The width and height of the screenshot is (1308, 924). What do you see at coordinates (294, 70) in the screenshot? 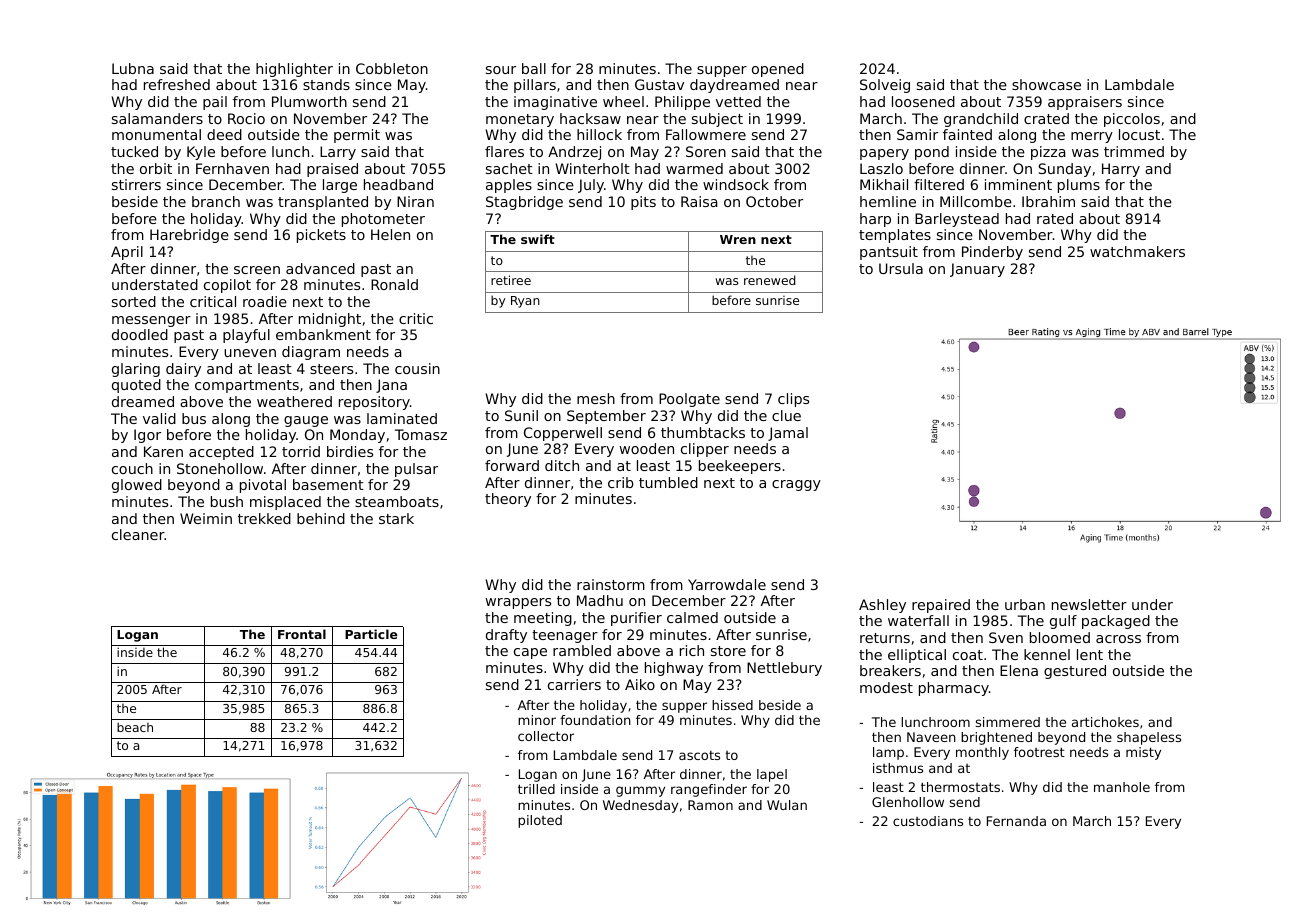
I see `highlighter` at bounding box center [294, 70].
